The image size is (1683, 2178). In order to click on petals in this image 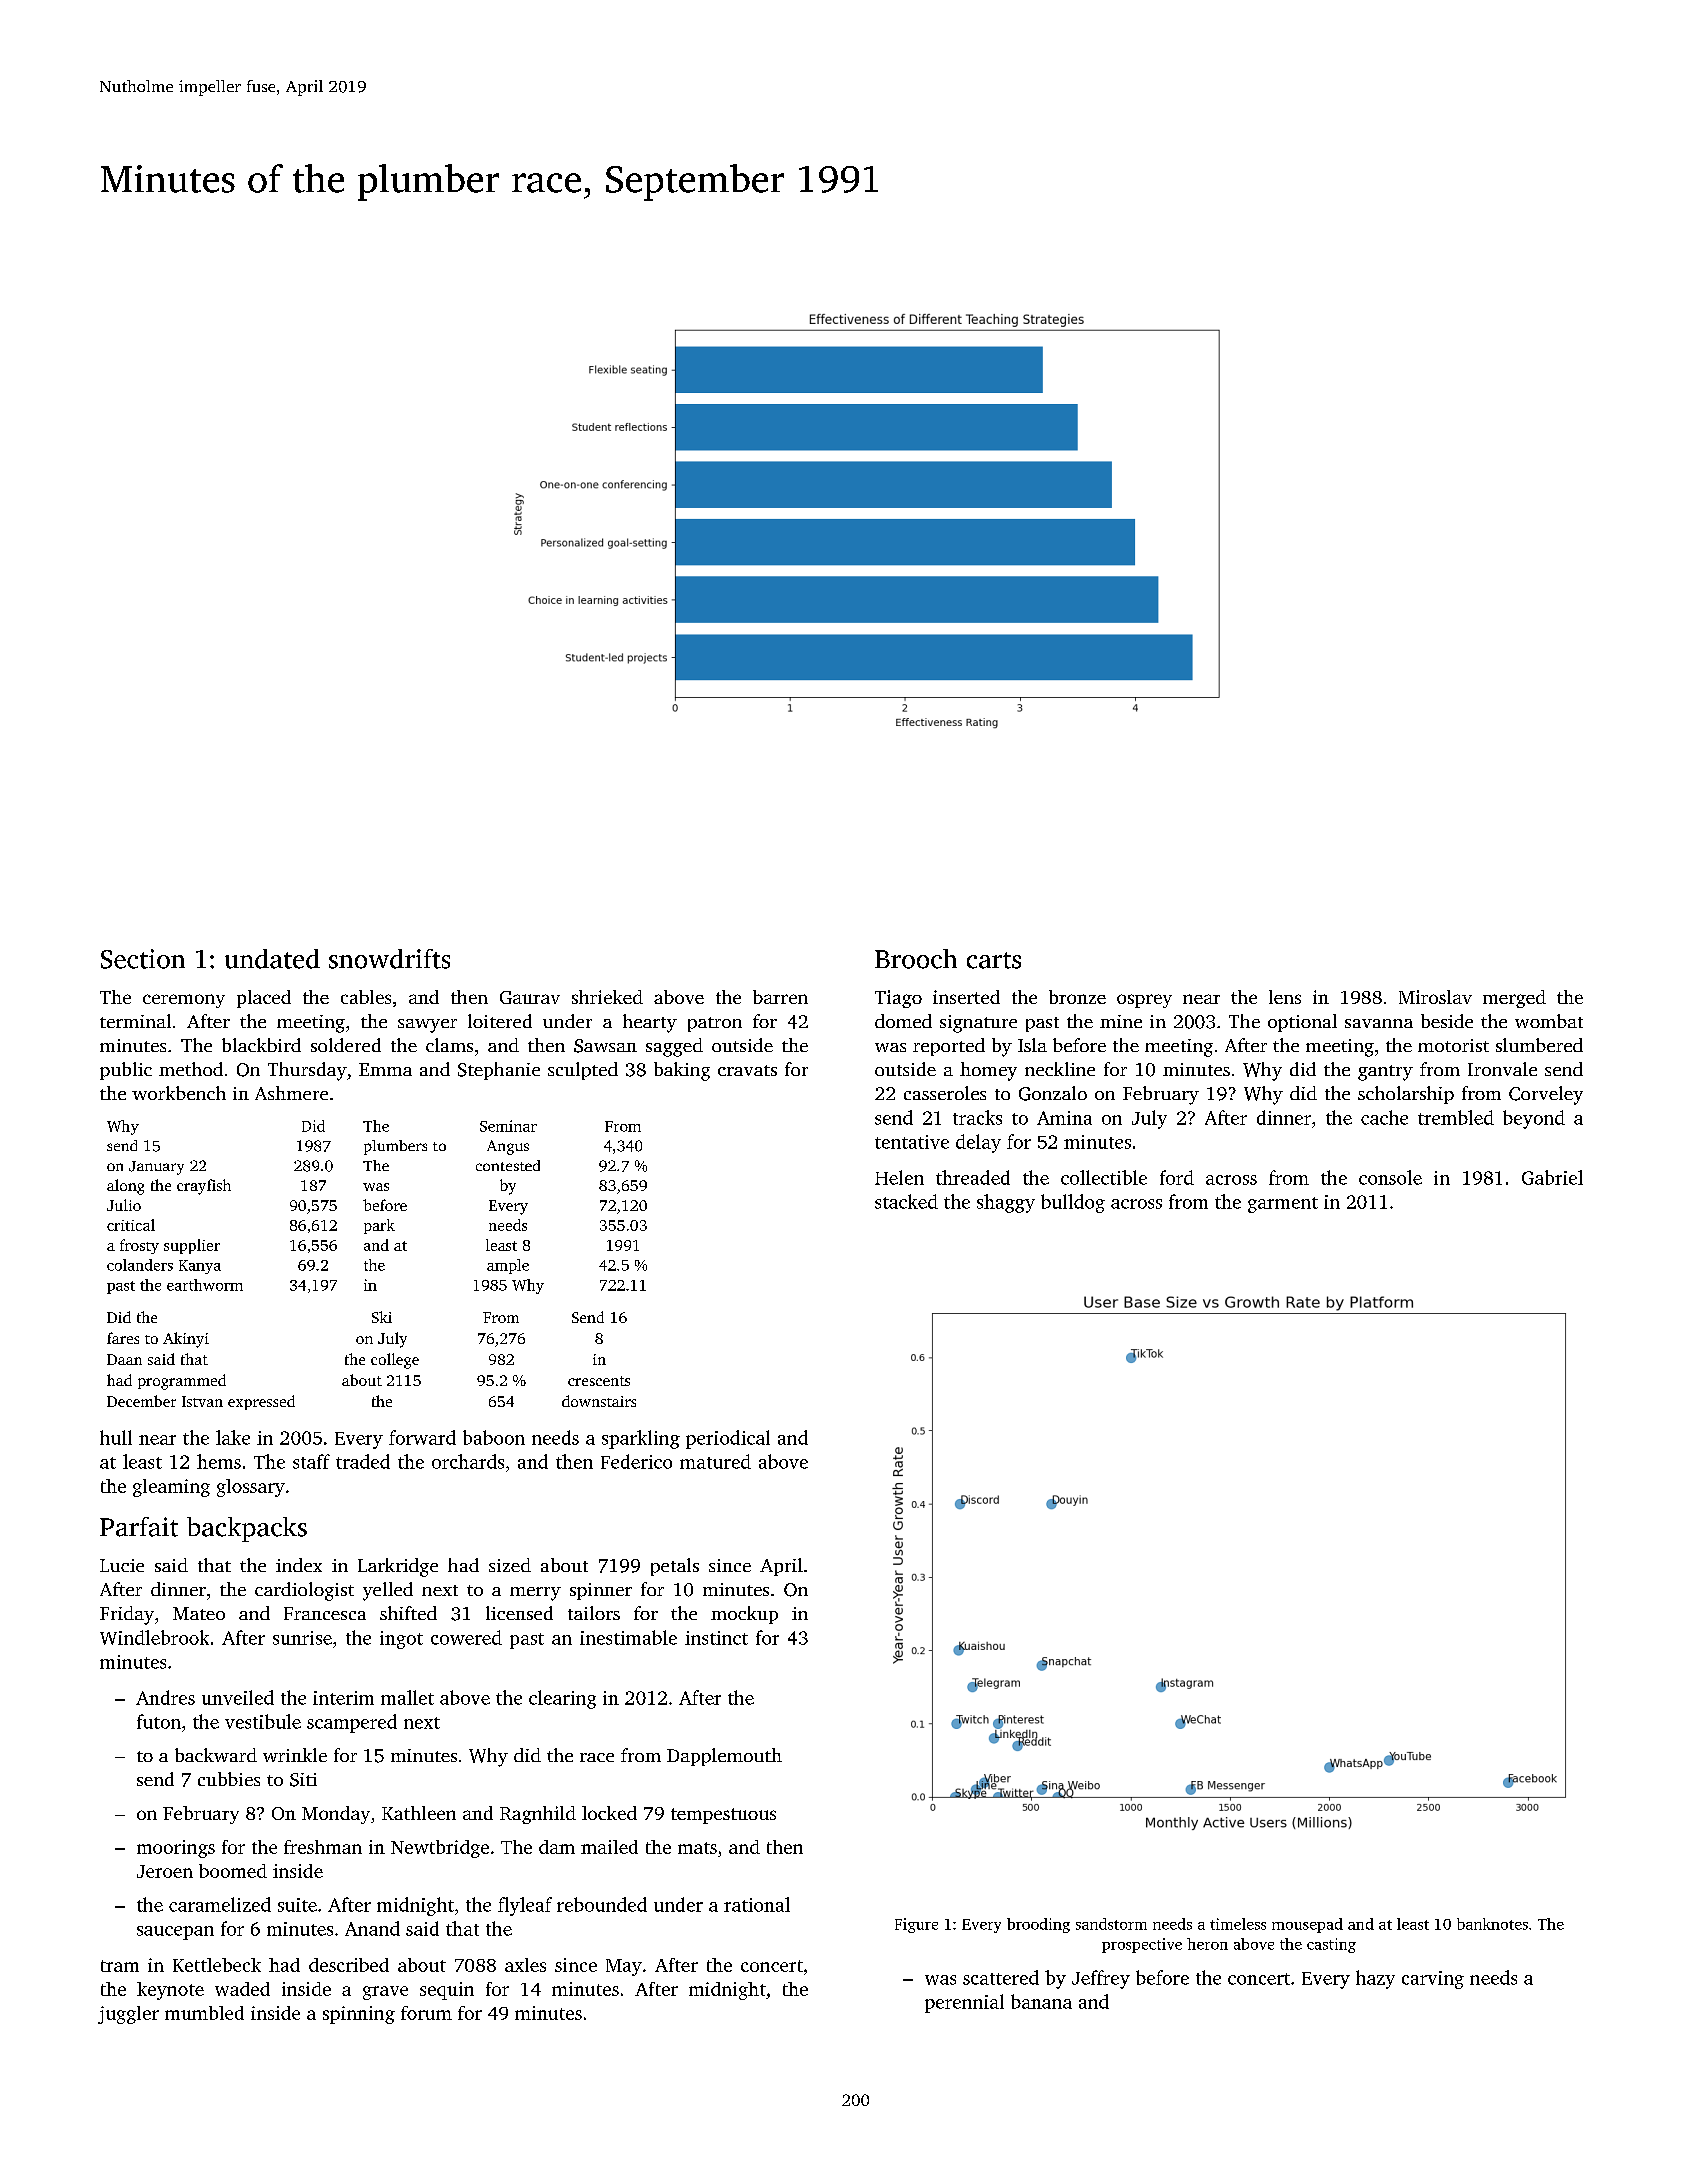, I will do `click(675, 1567)`.
